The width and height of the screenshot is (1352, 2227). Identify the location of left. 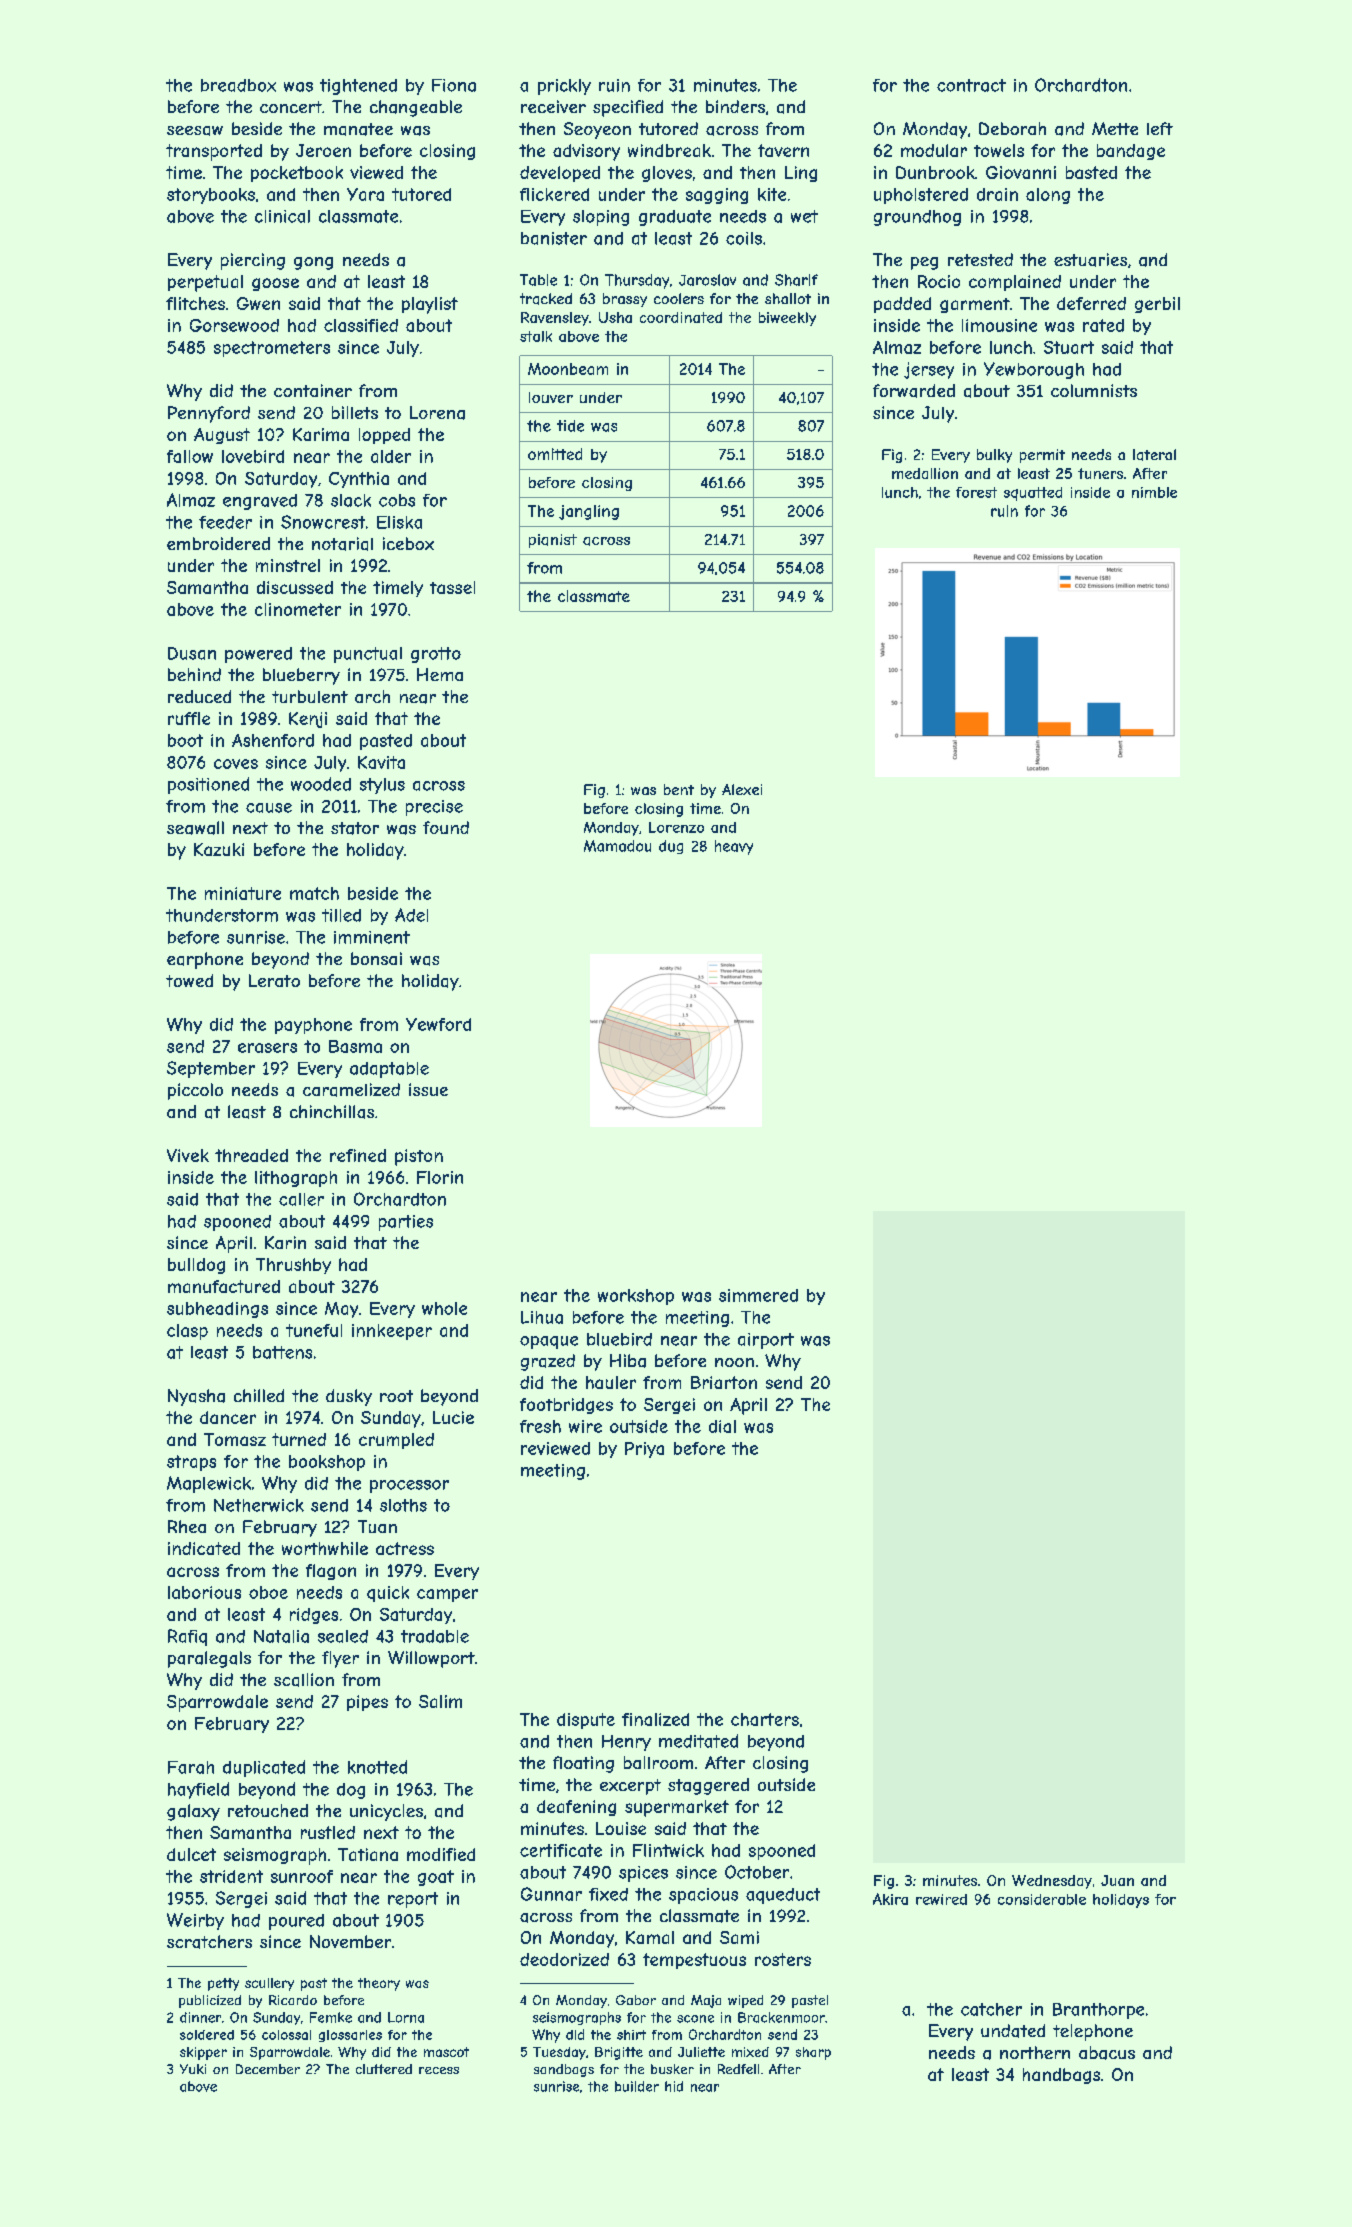
(1160, 128).
